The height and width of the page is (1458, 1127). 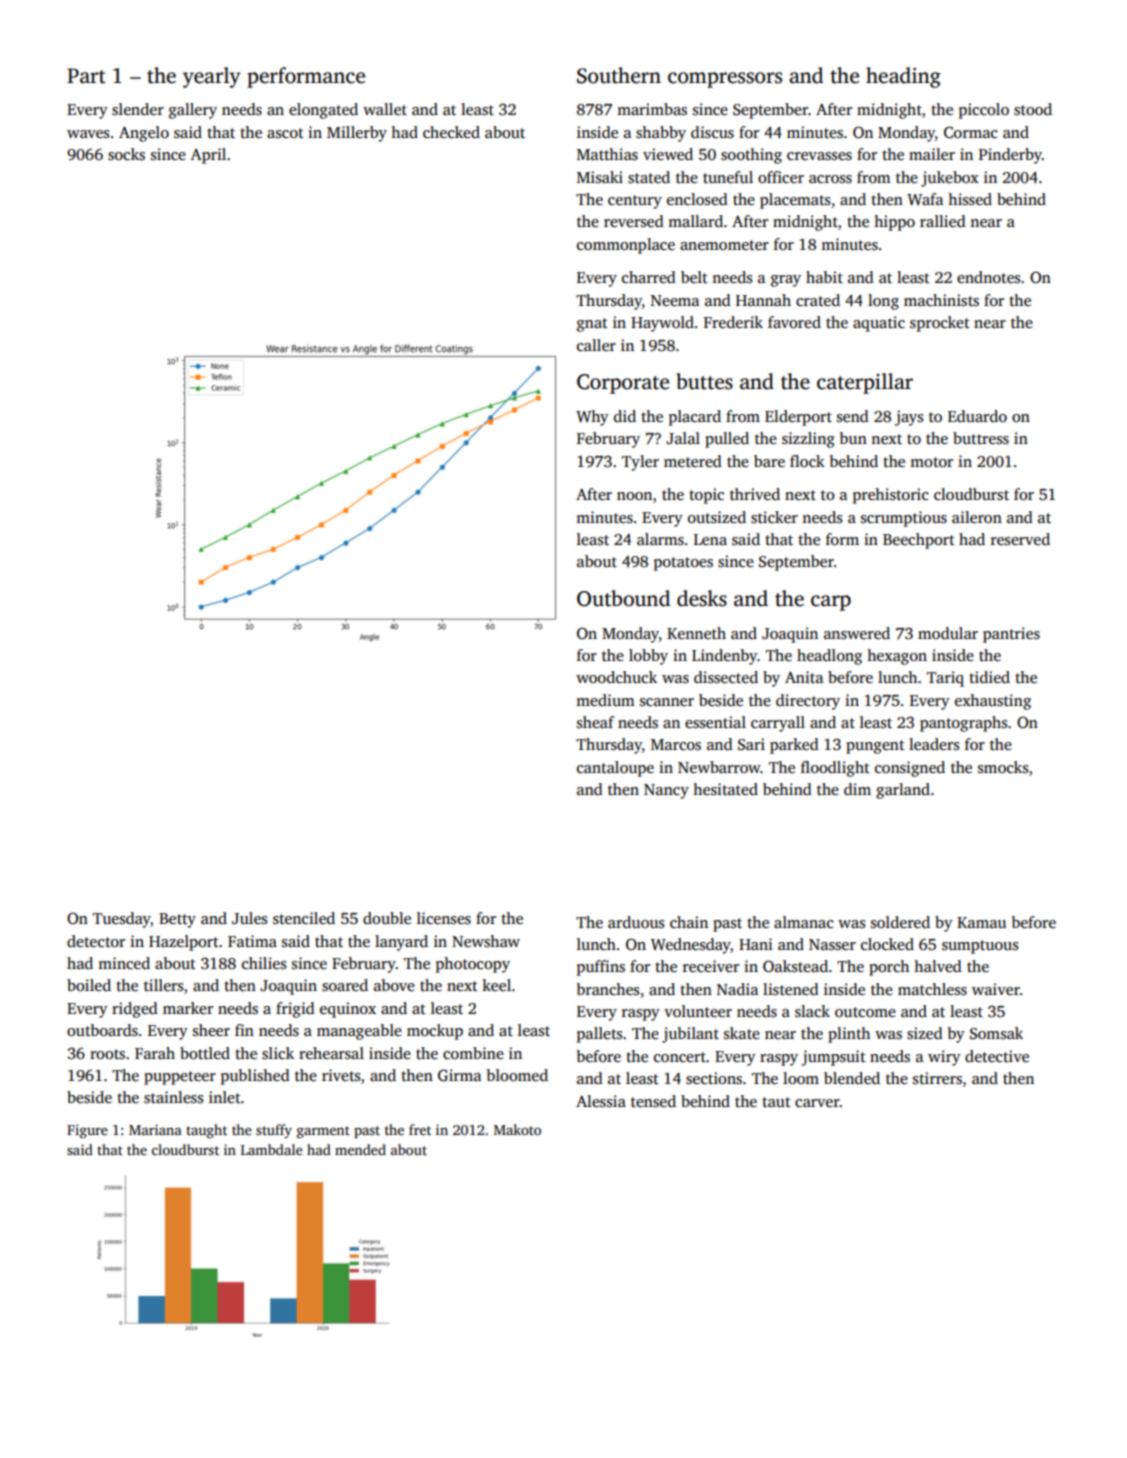 I want to click on did, so click(x=625, y=416).
